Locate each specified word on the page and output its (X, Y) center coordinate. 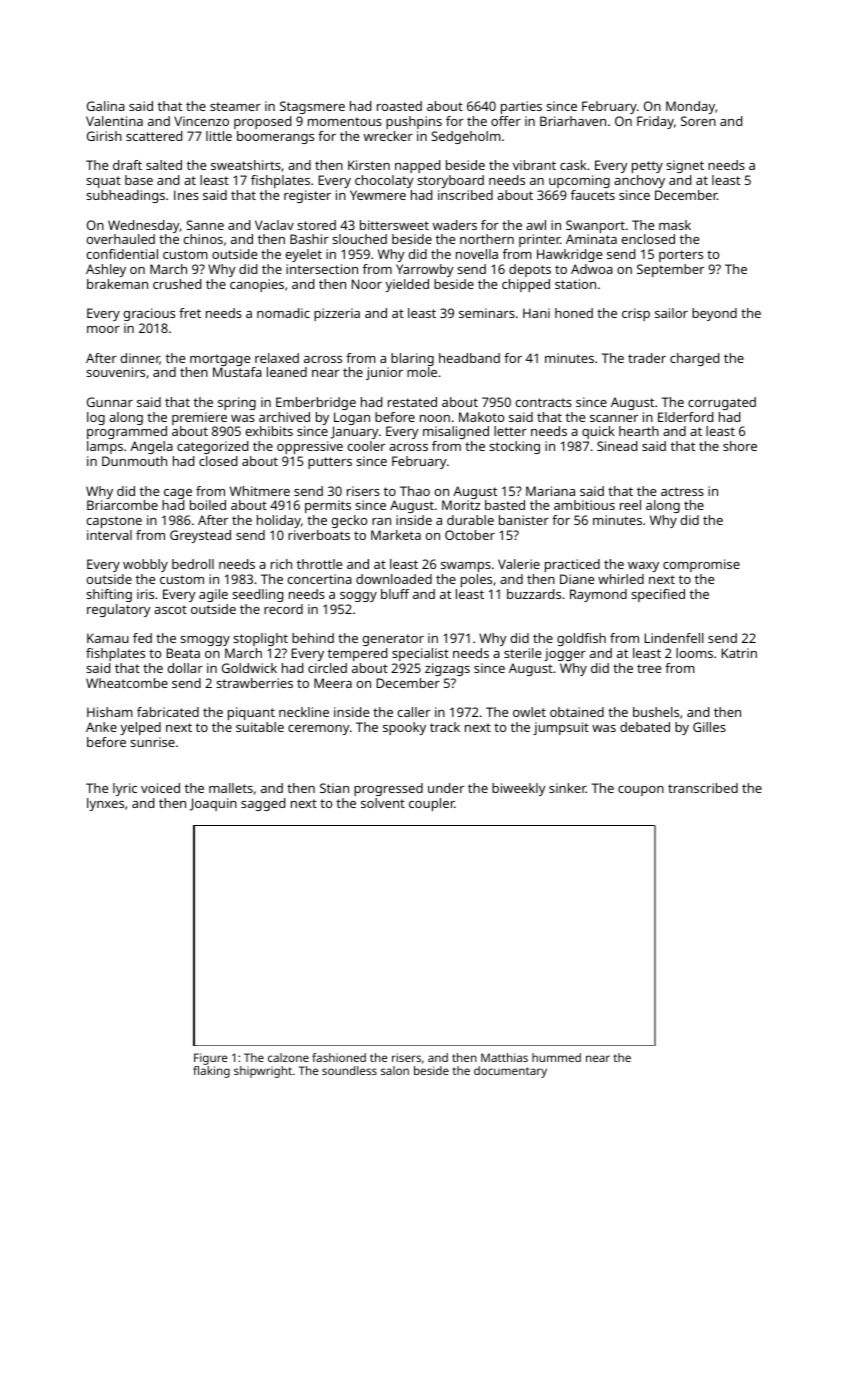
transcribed (703, 788)
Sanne (205, 225)
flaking (211, 1072)
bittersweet (394, 225)
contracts (544, 402)
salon (395, 1070)
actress (682, 491)
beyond (714, 314)
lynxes (105, 804)
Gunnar (110, 402)
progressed (388, 789)
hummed (556, 1057)
